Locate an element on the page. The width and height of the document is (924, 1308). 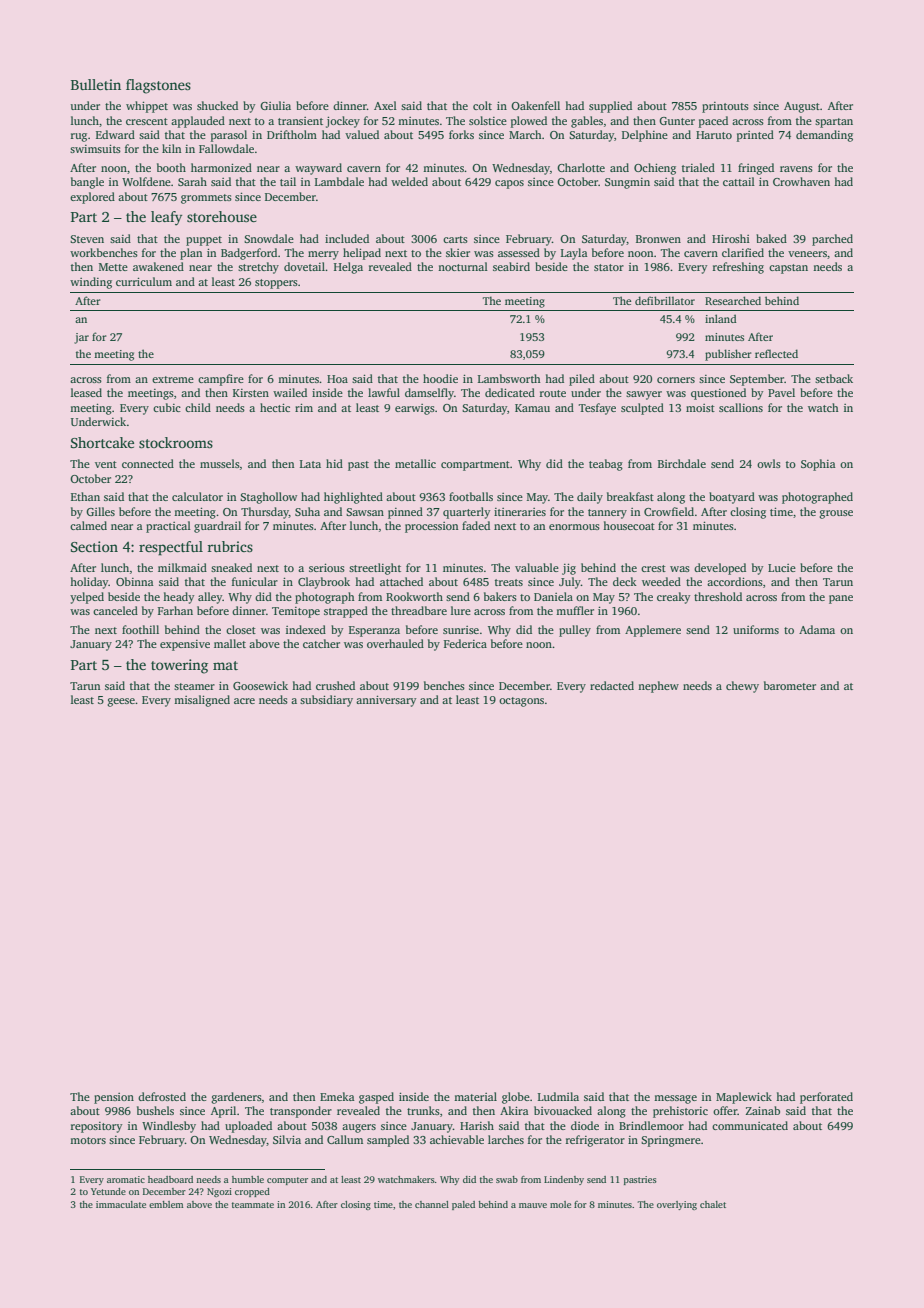
Emeka is located at coordinates (337, 1096).
